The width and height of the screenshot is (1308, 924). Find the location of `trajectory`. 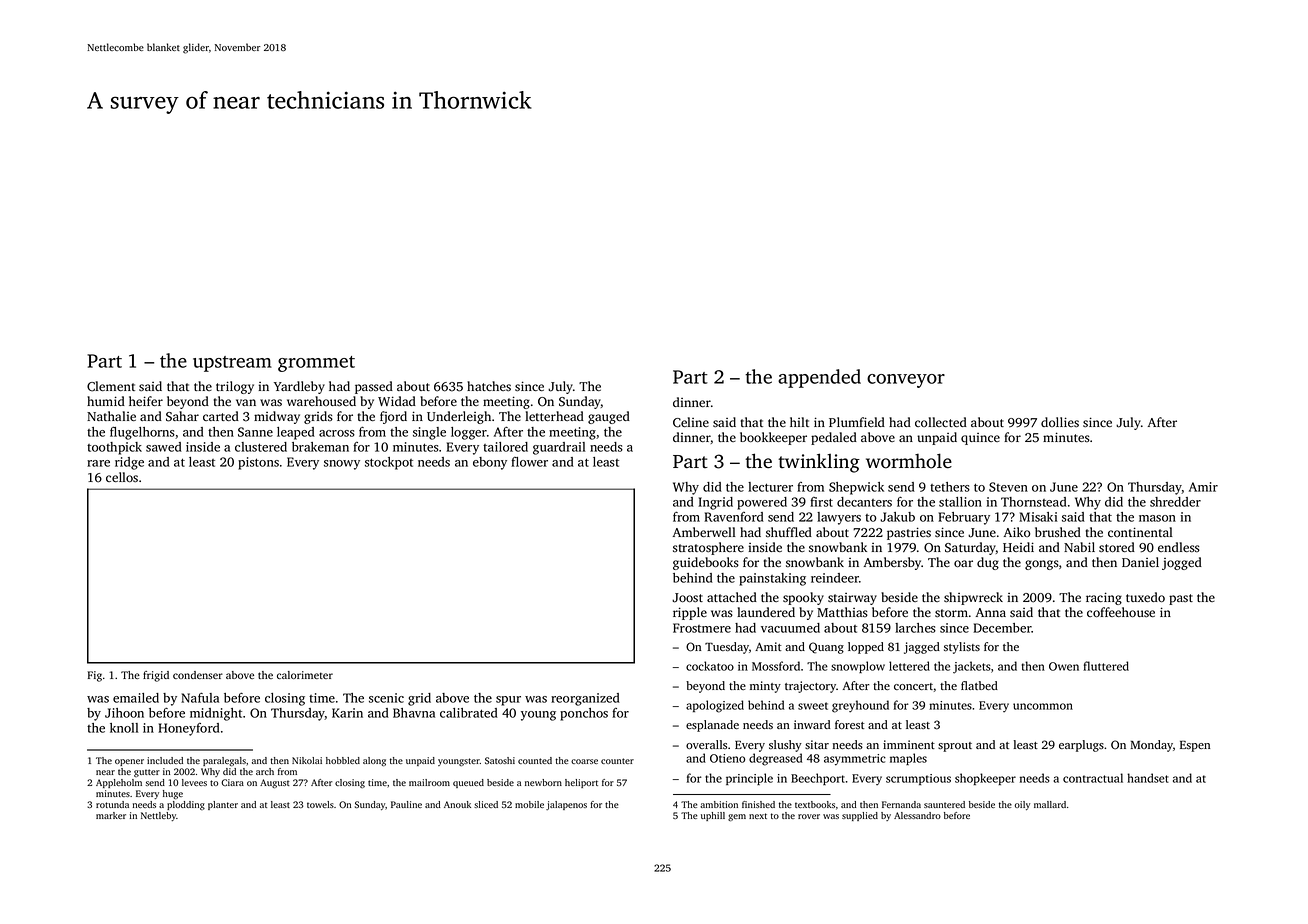

trajectory is located at coordinates (810, 687).
